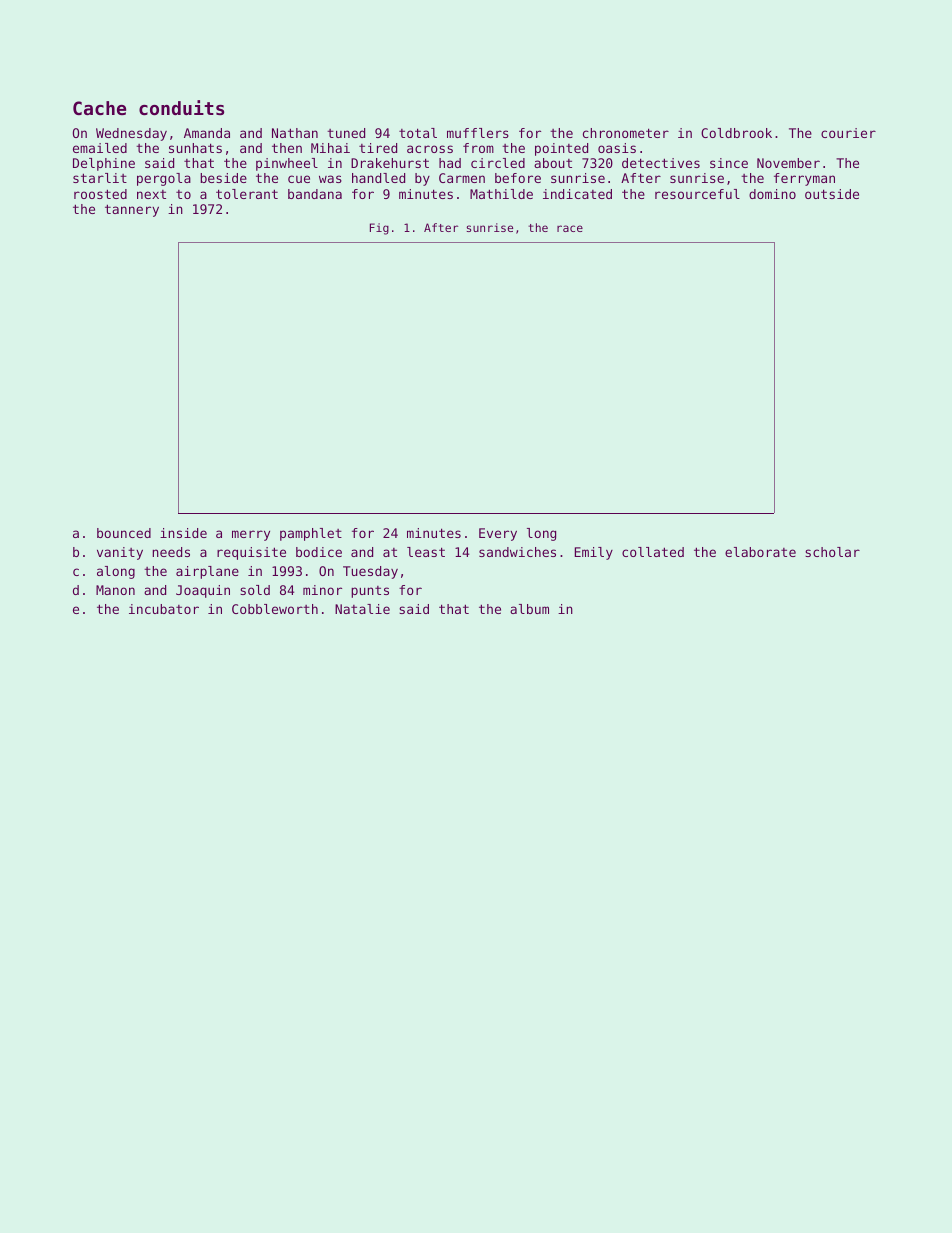 The image size is (952, 1233). What do you see at coordinates (132, 210) in the screenshot?
I see `tannery` at bounding box center [132, 210].
